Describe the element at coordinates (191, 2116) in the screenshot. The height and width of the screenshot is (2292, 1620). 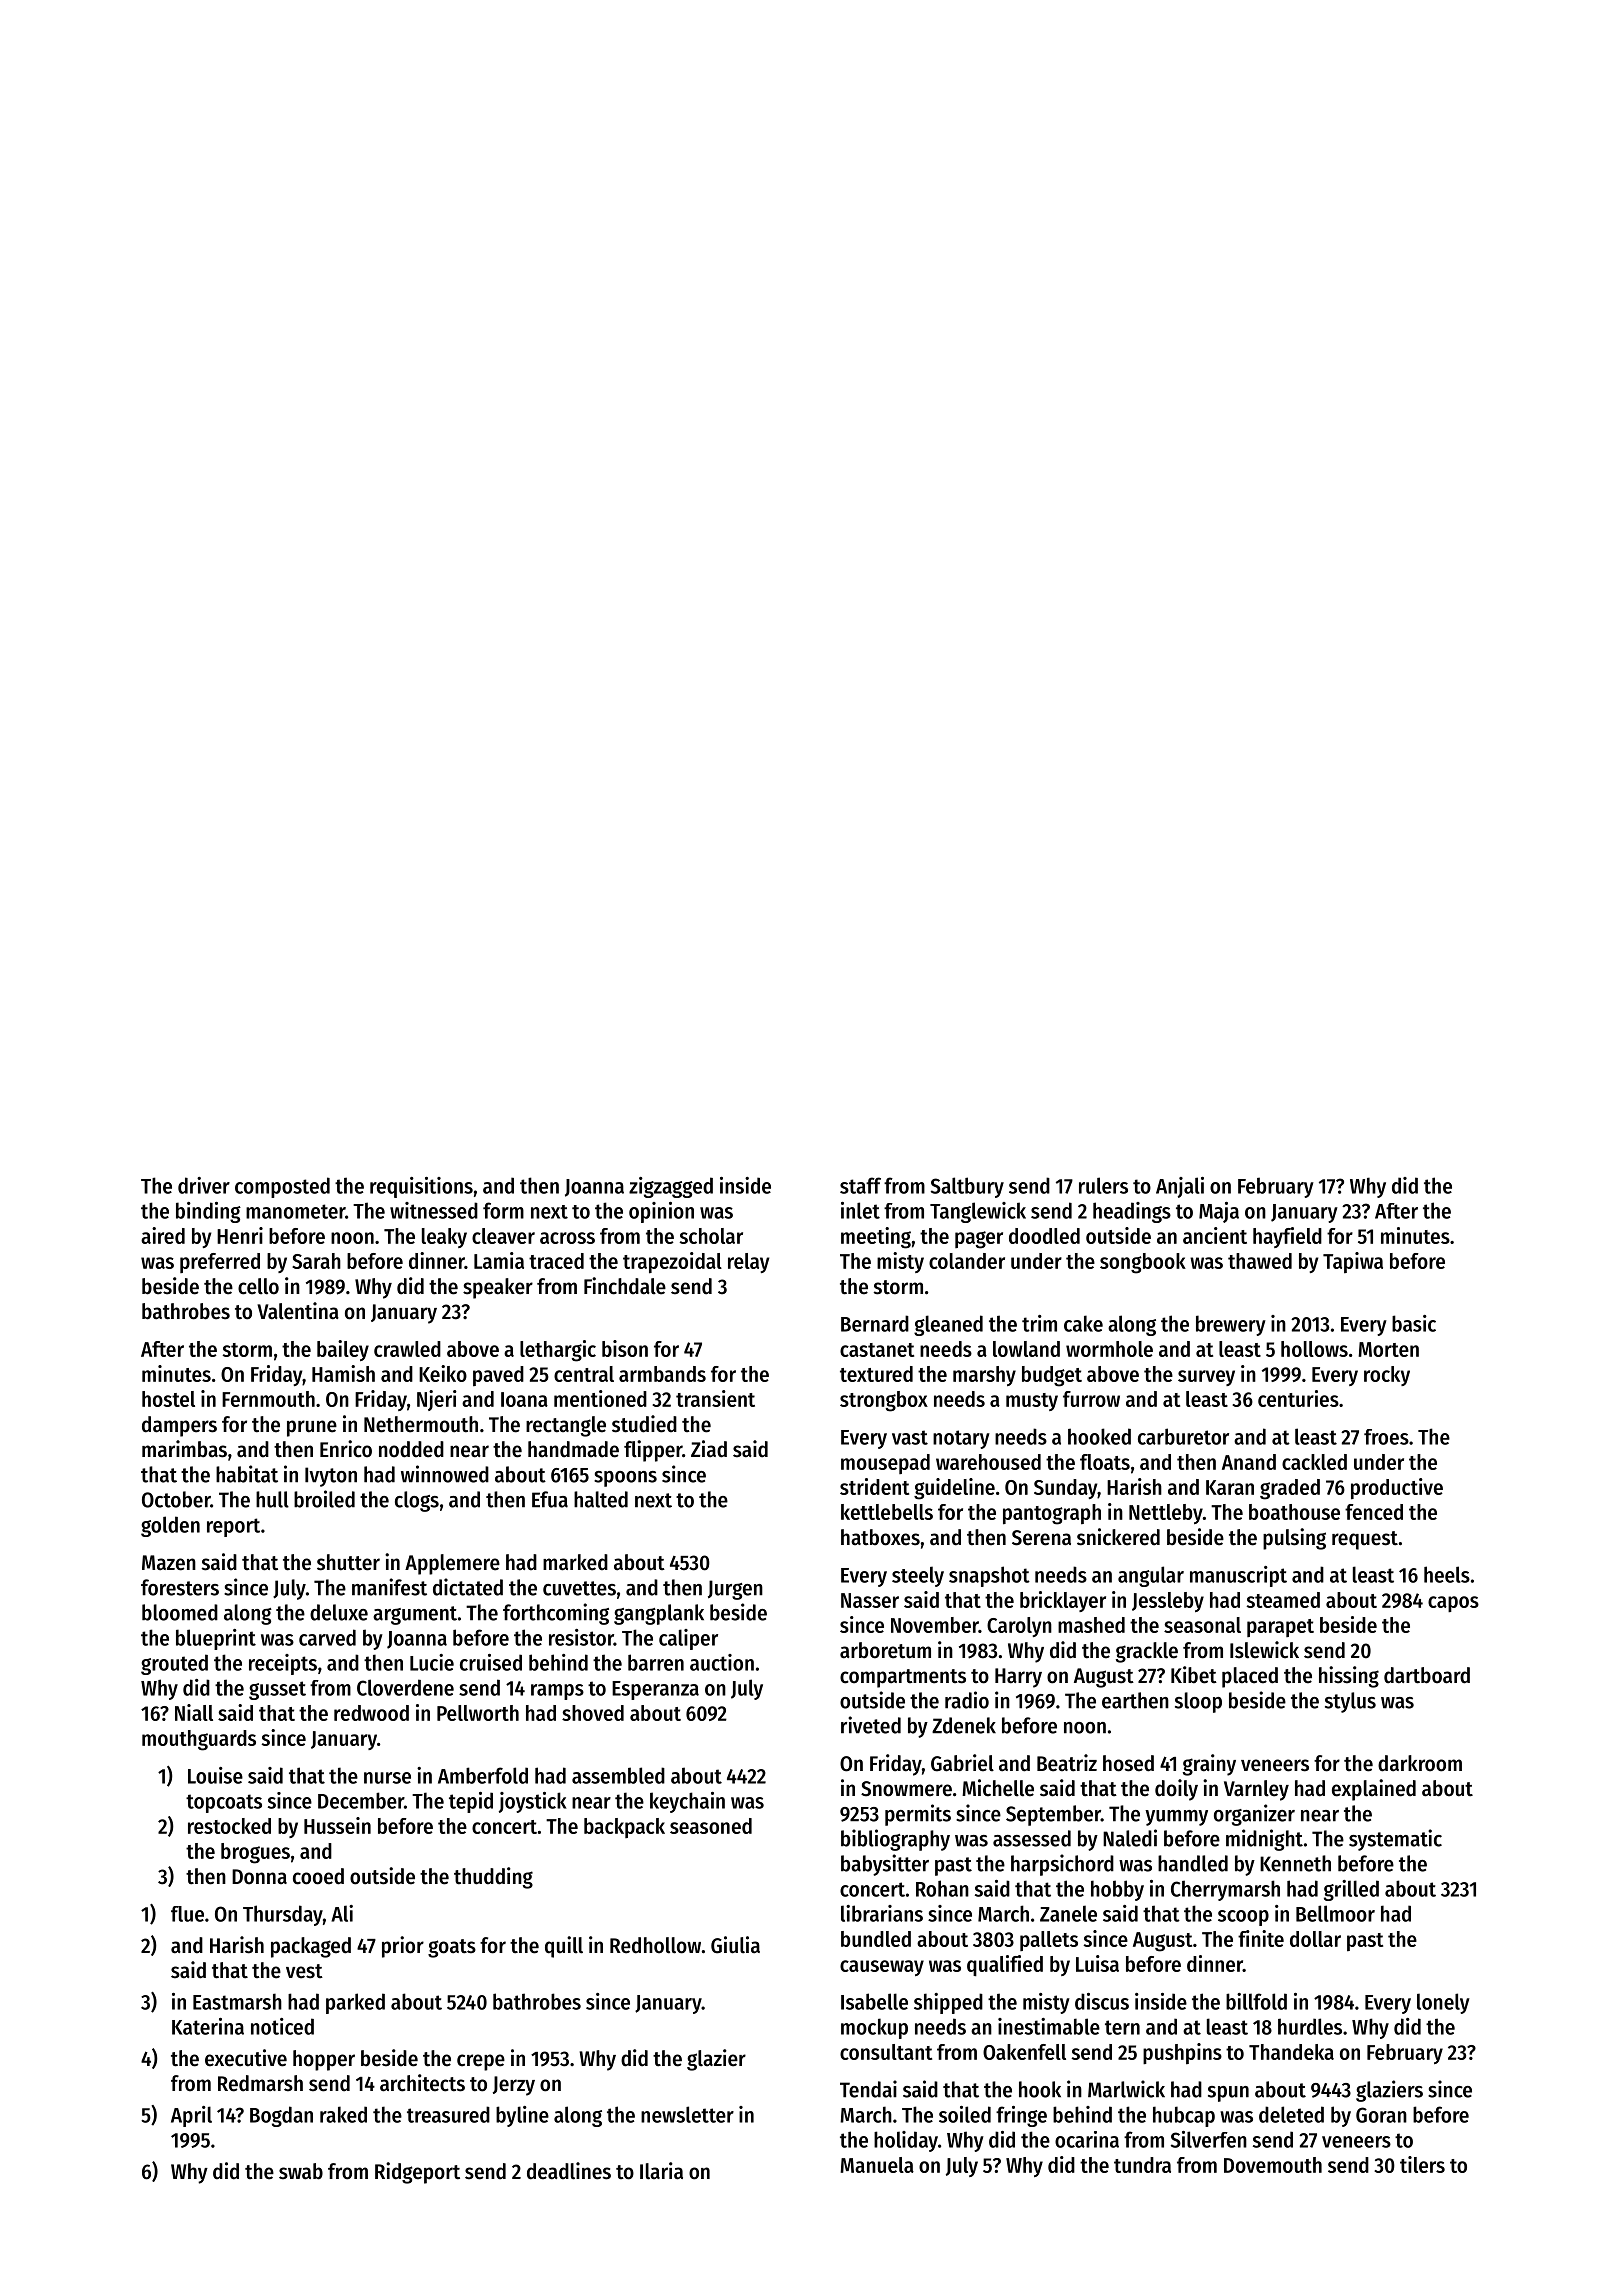
I see `April` at that location.
